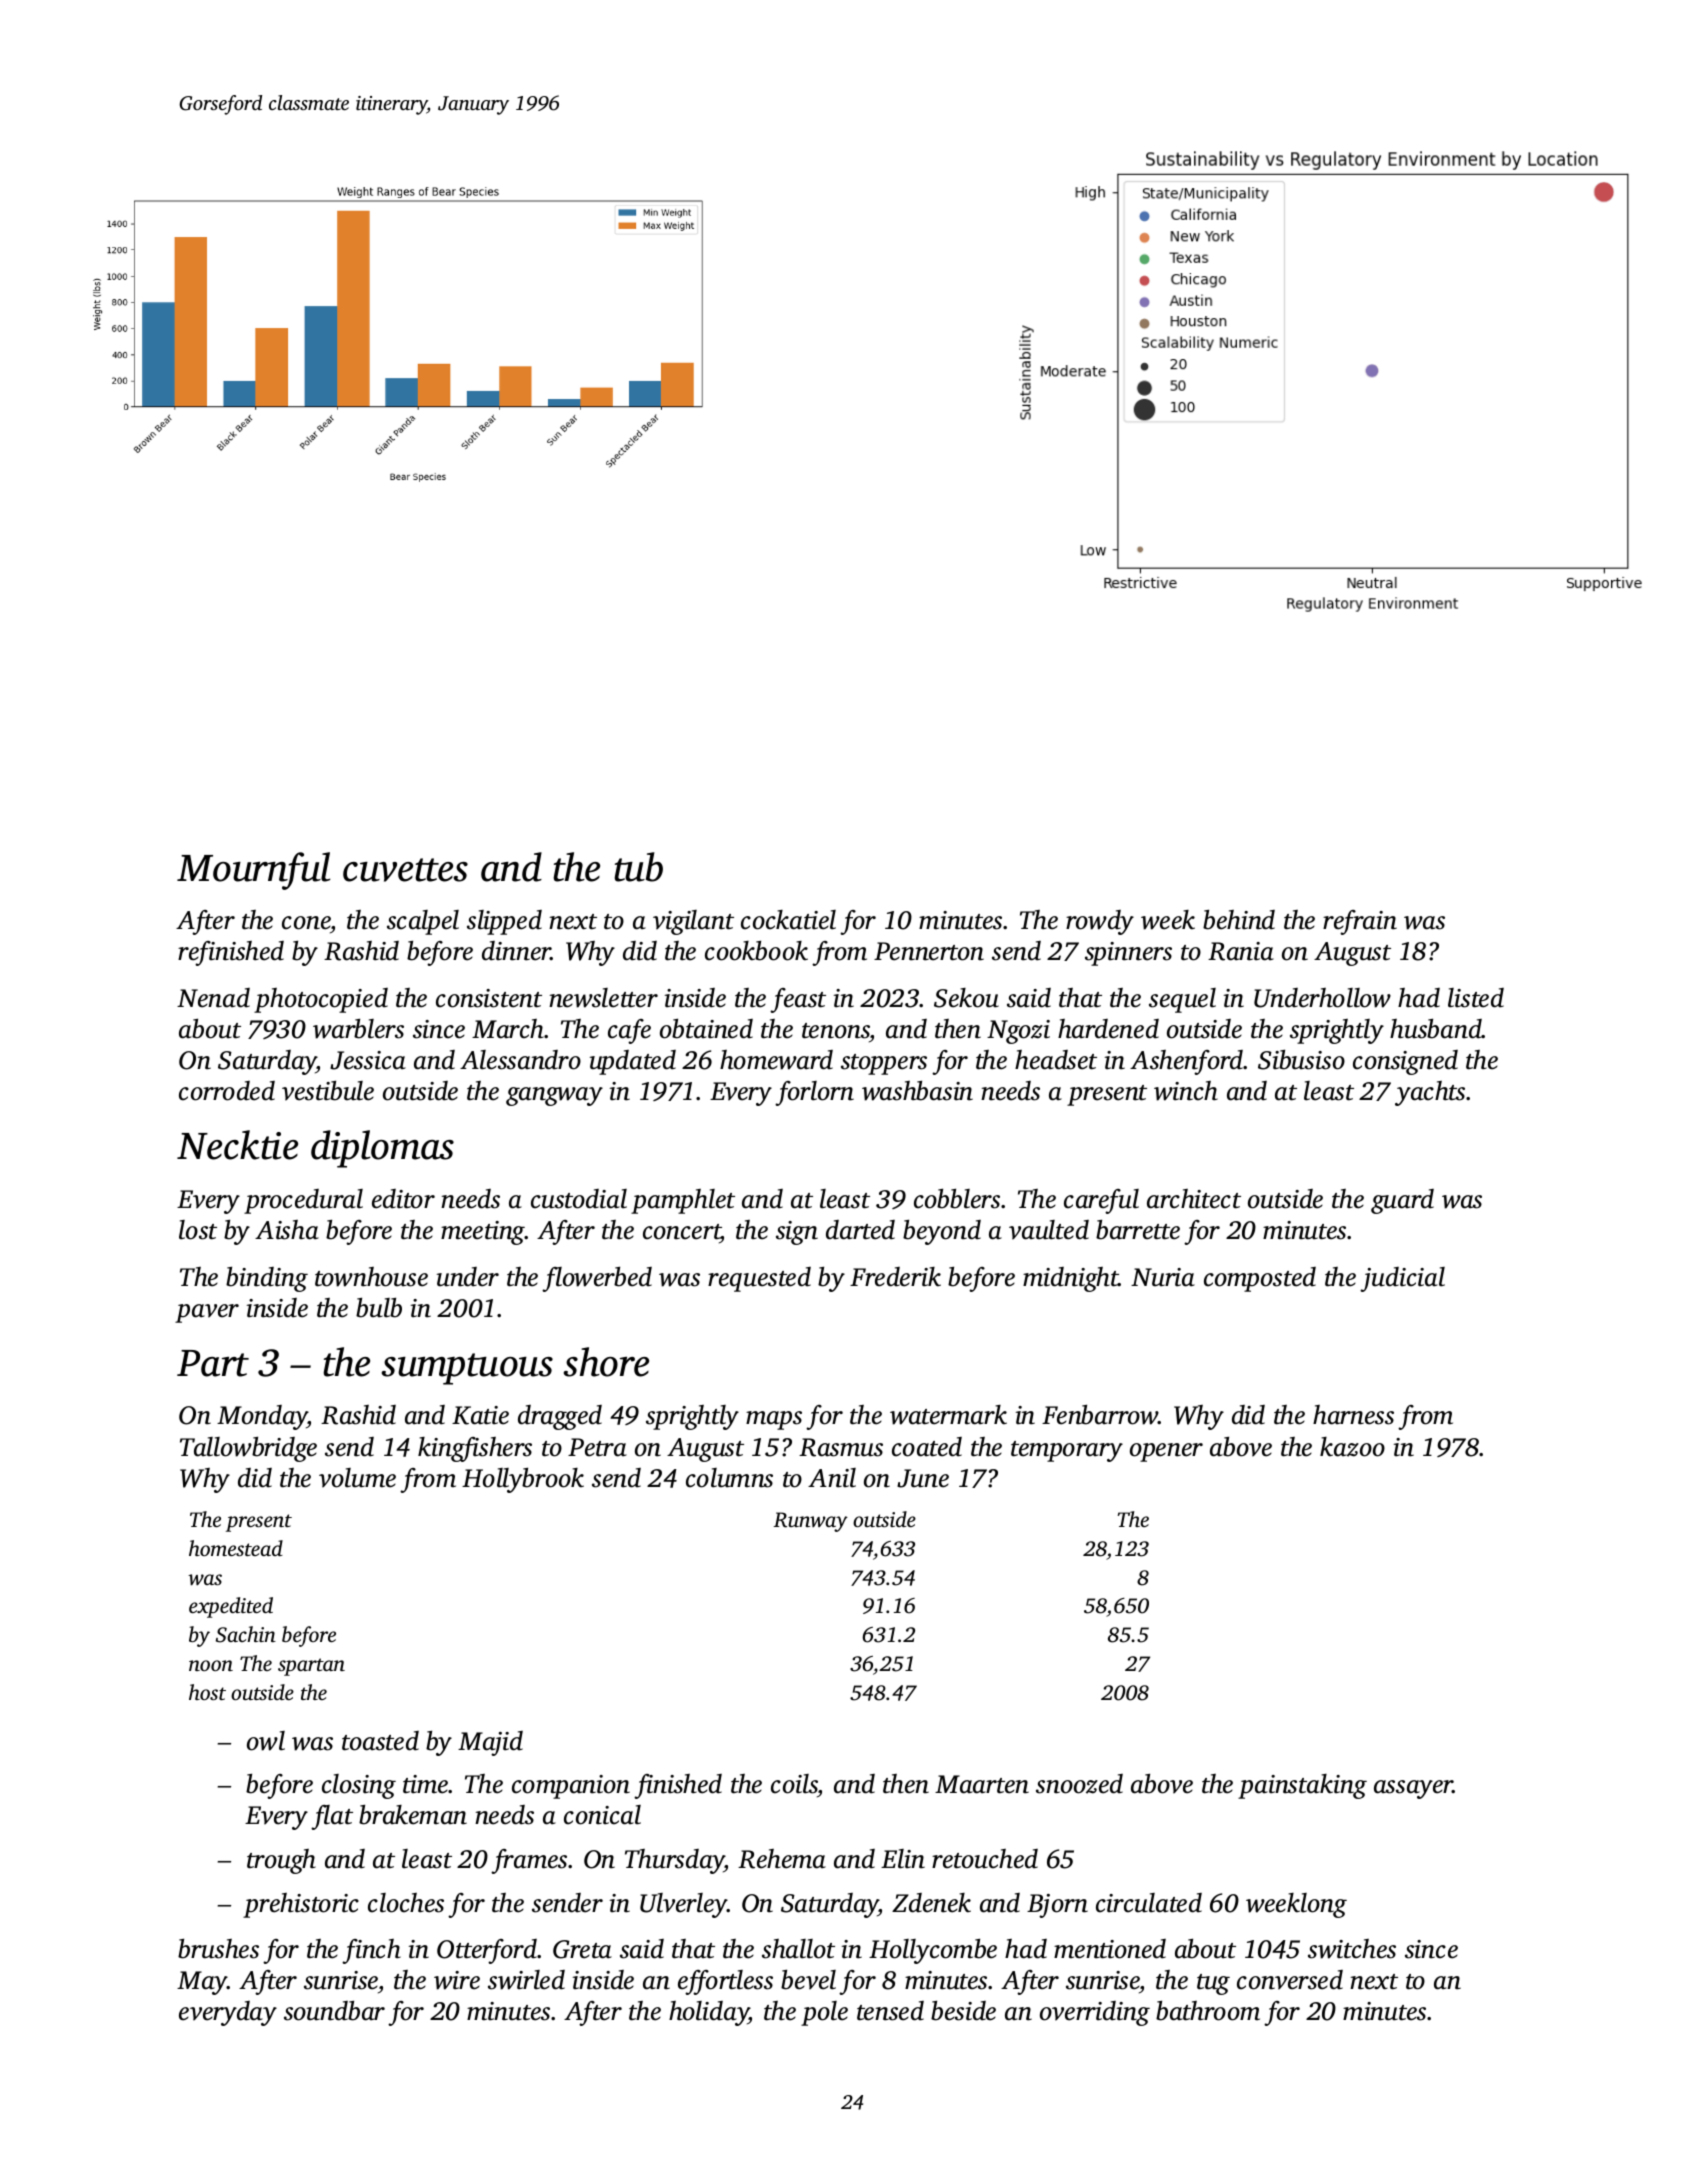 The image size is (1683, 2178). What do you see at coordinates (1402, 1201) in the page?
I see `guard` at bounding box center [1402, 1201].
